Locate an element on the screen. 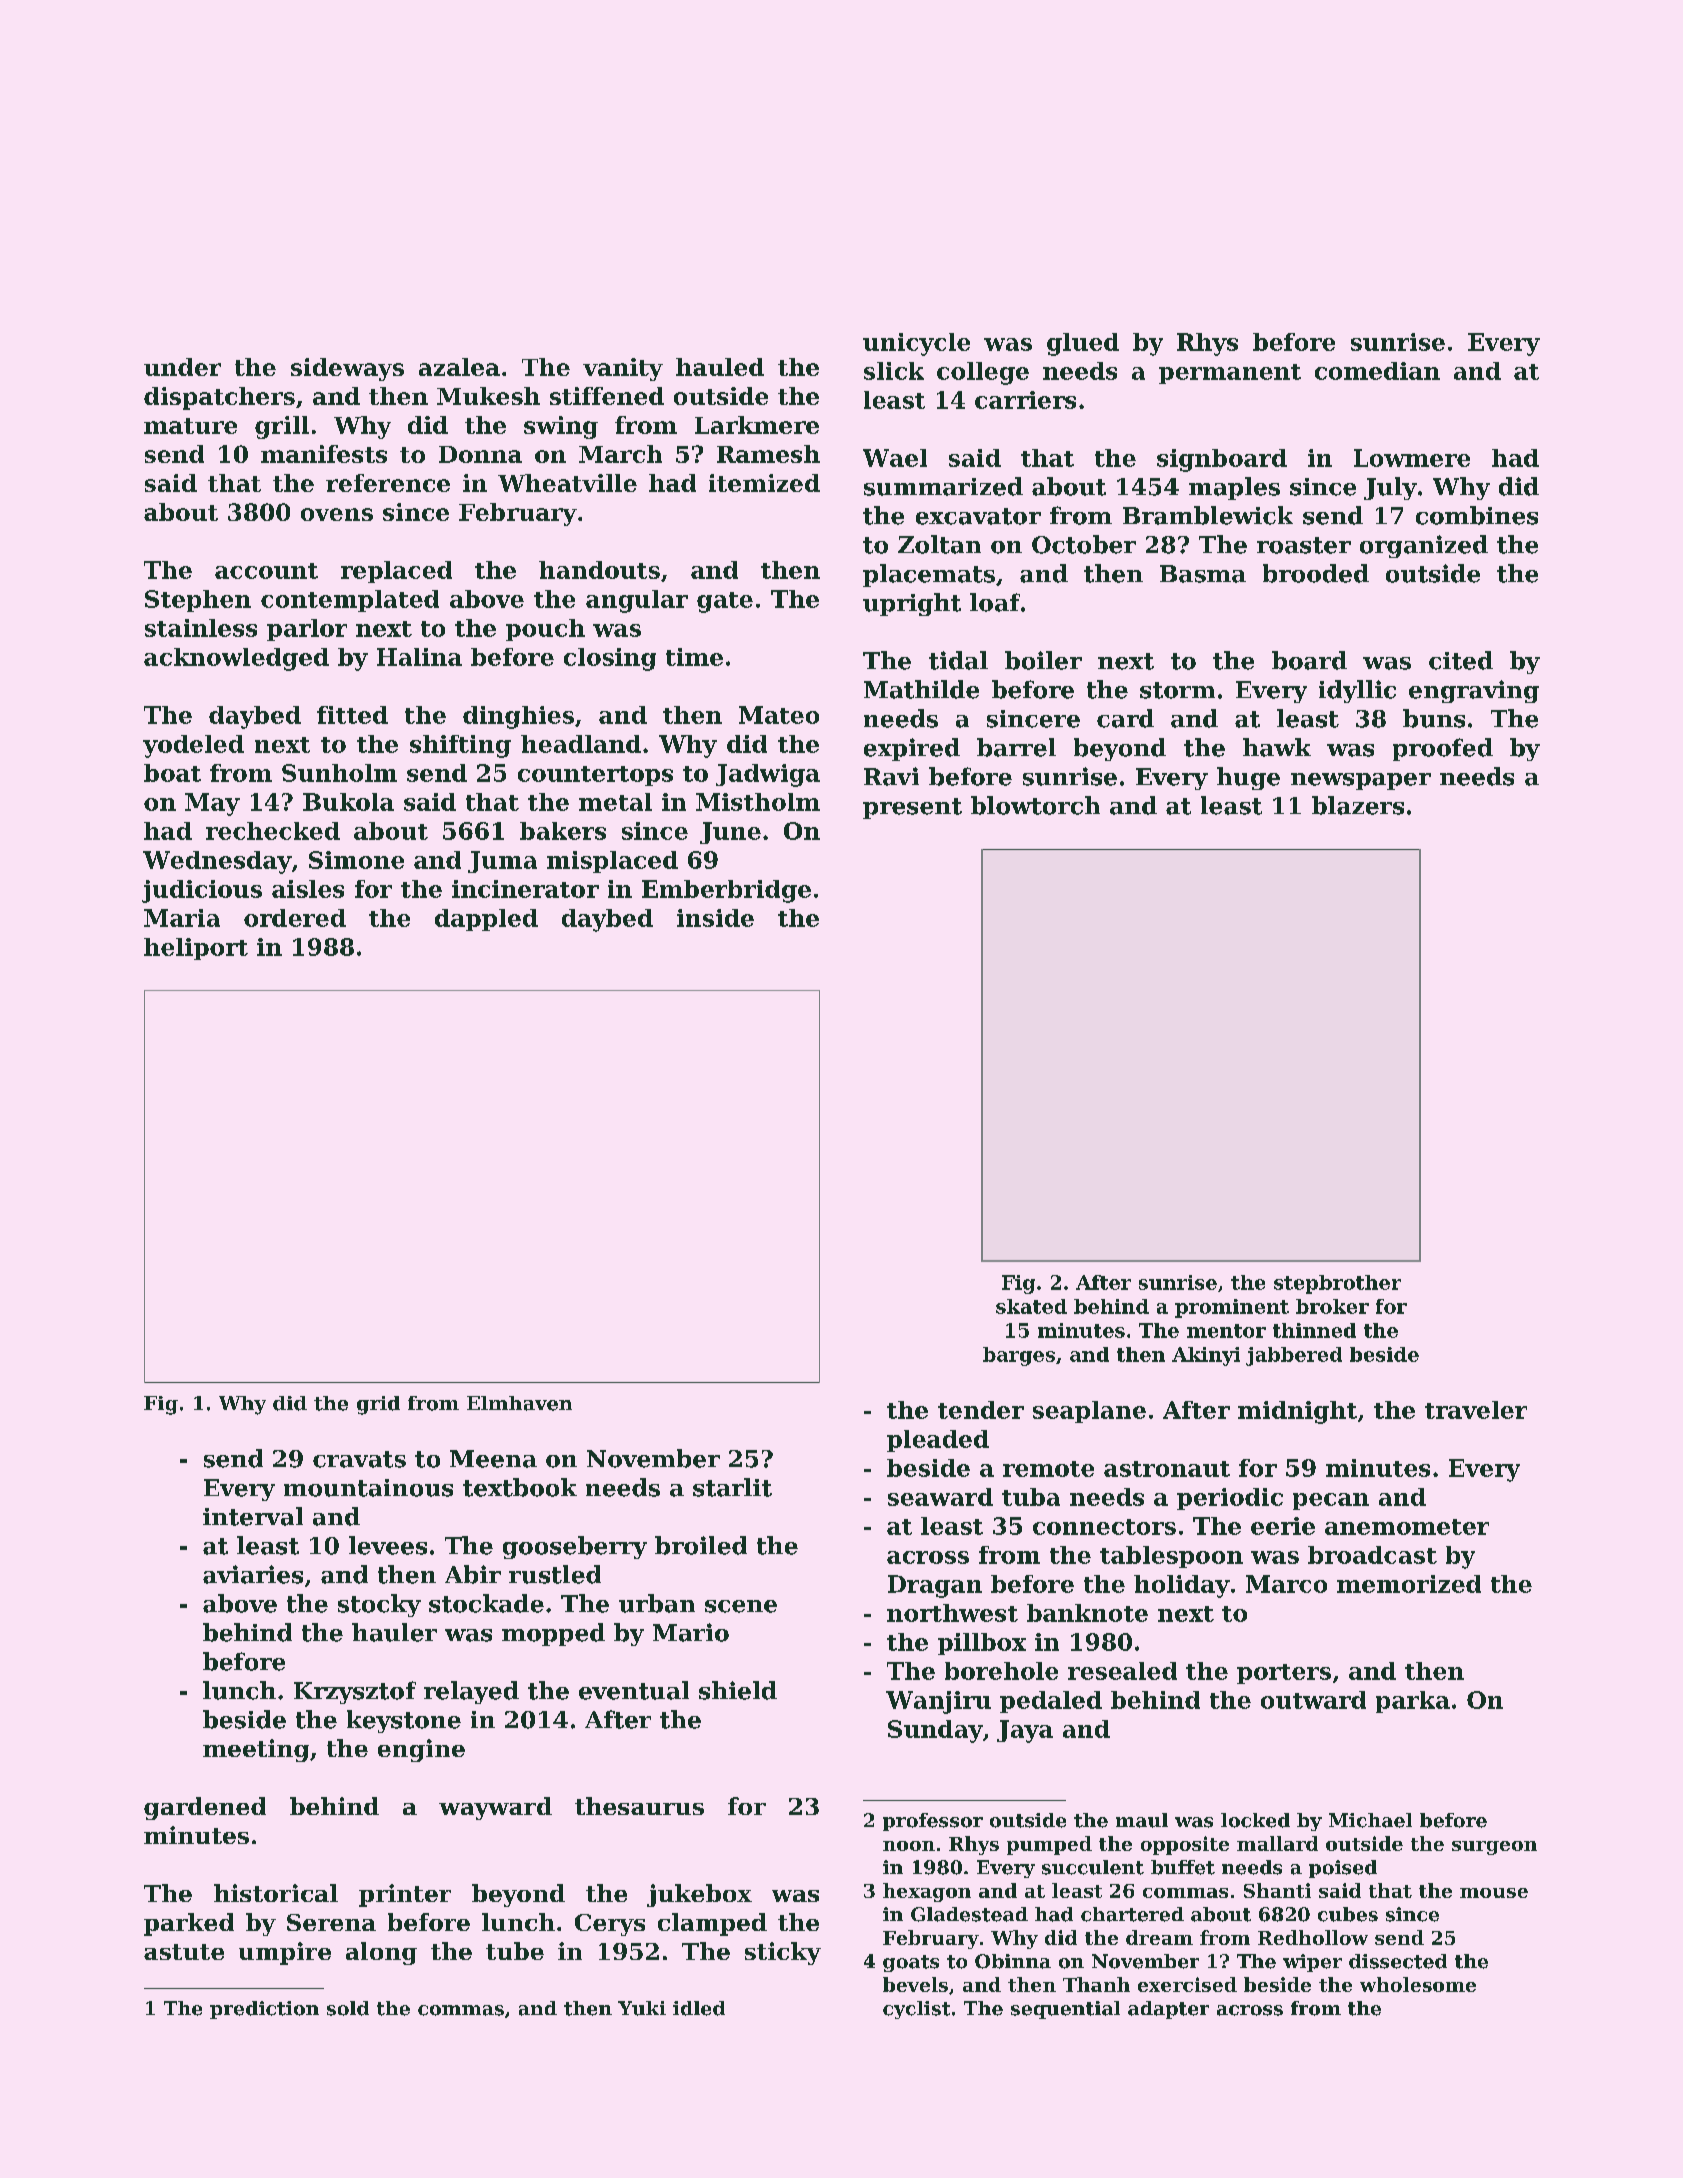 The width and height of the screenshot is (1683, 2178). glued is located at coordinates (1083, 344).
